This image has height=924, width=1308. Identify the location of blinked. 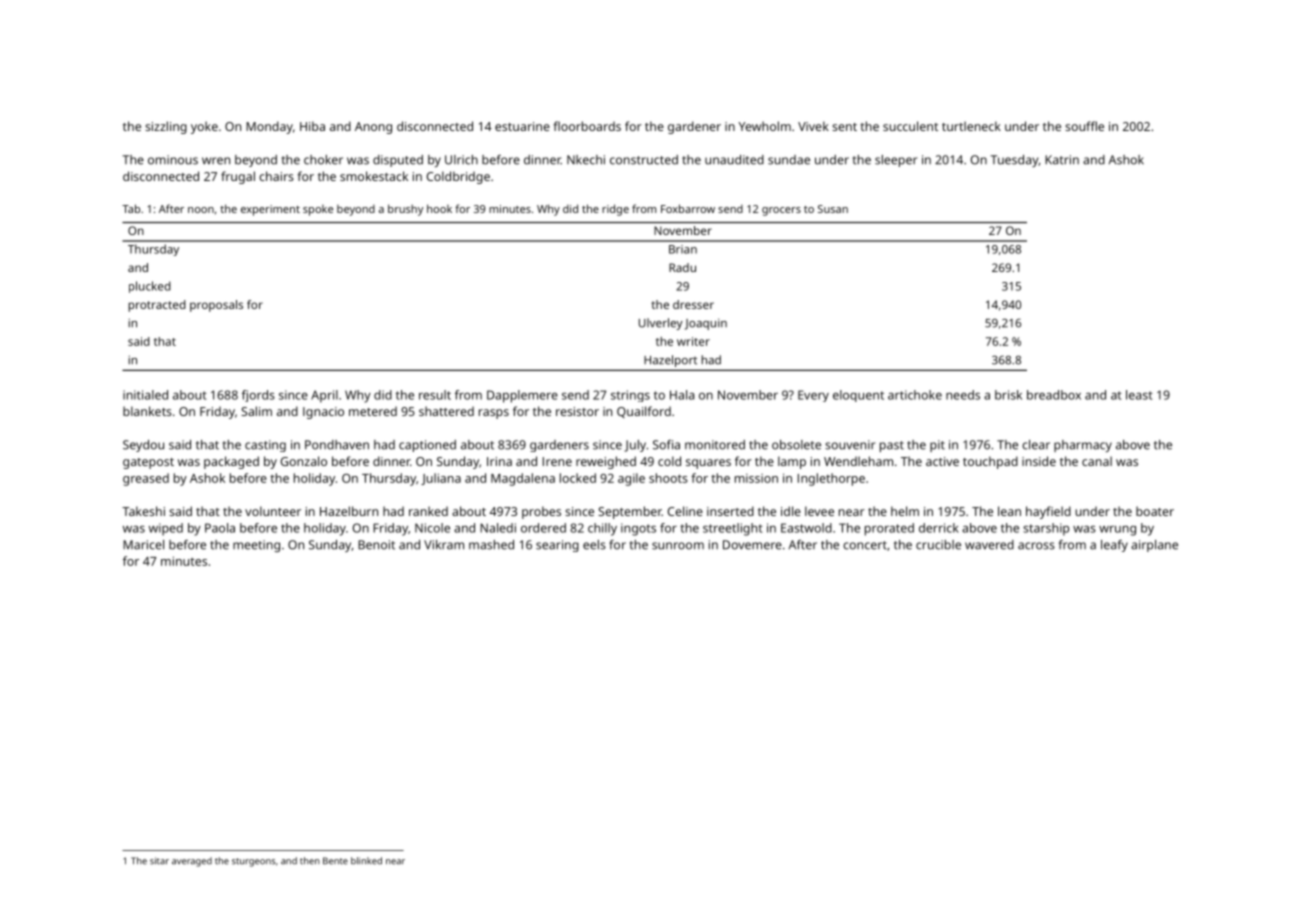
(366, 861).
